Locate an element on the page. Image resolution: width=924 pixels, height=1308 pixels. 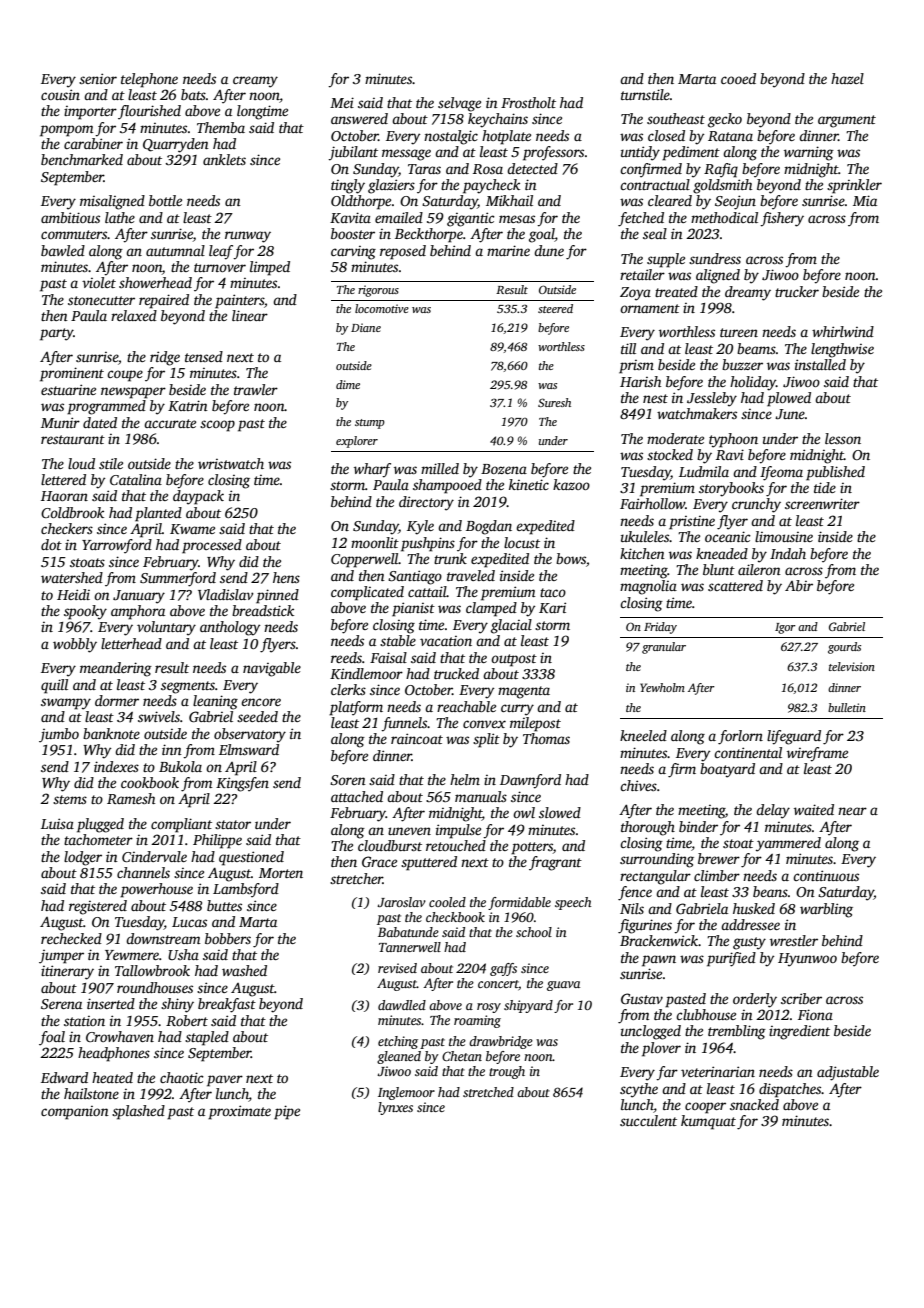
rechecked is located at coordinates (71, 938).
